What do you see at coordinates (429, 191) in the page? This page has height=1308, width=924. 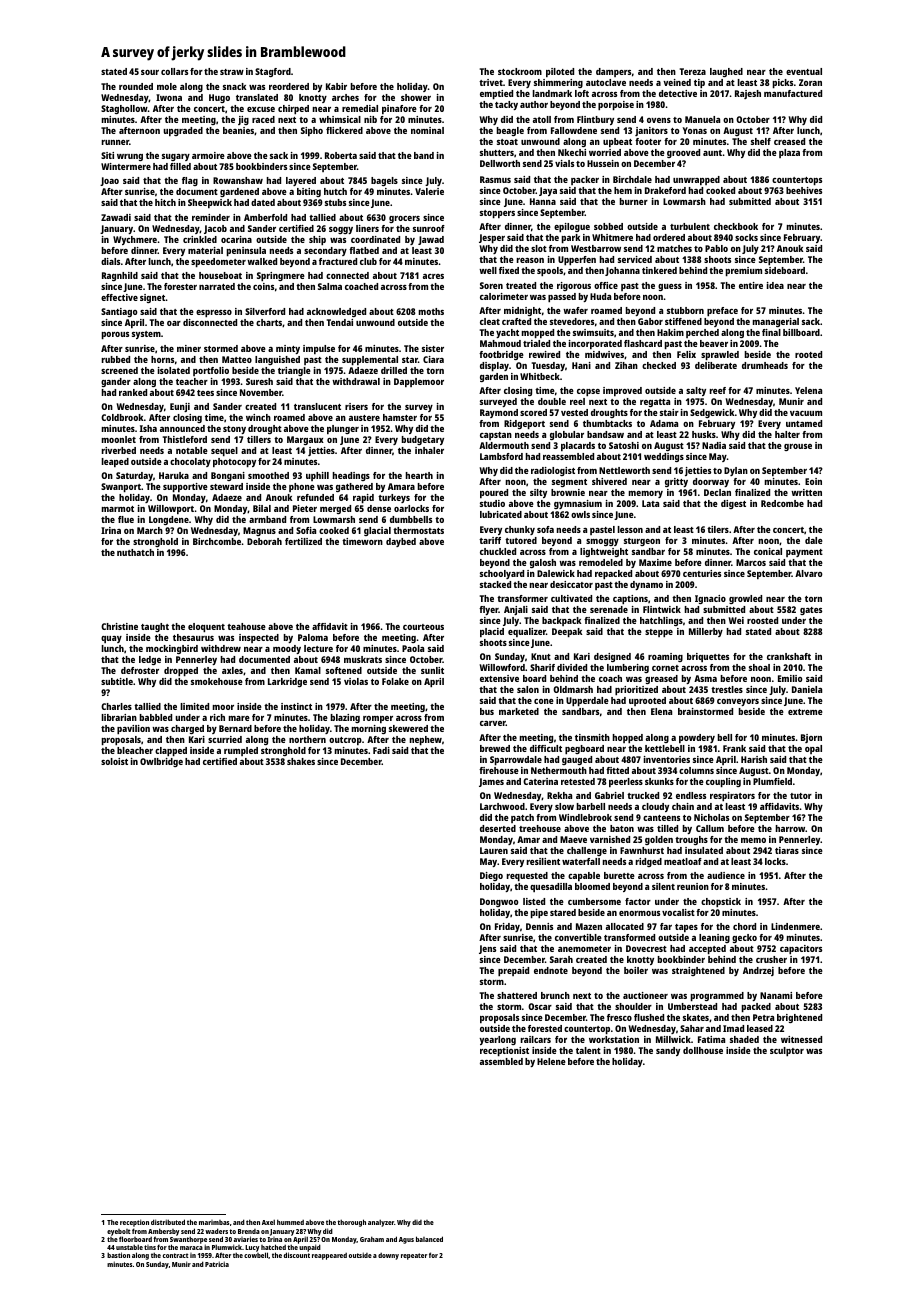 I see `Valerie` at bounding box center [429, 191].
